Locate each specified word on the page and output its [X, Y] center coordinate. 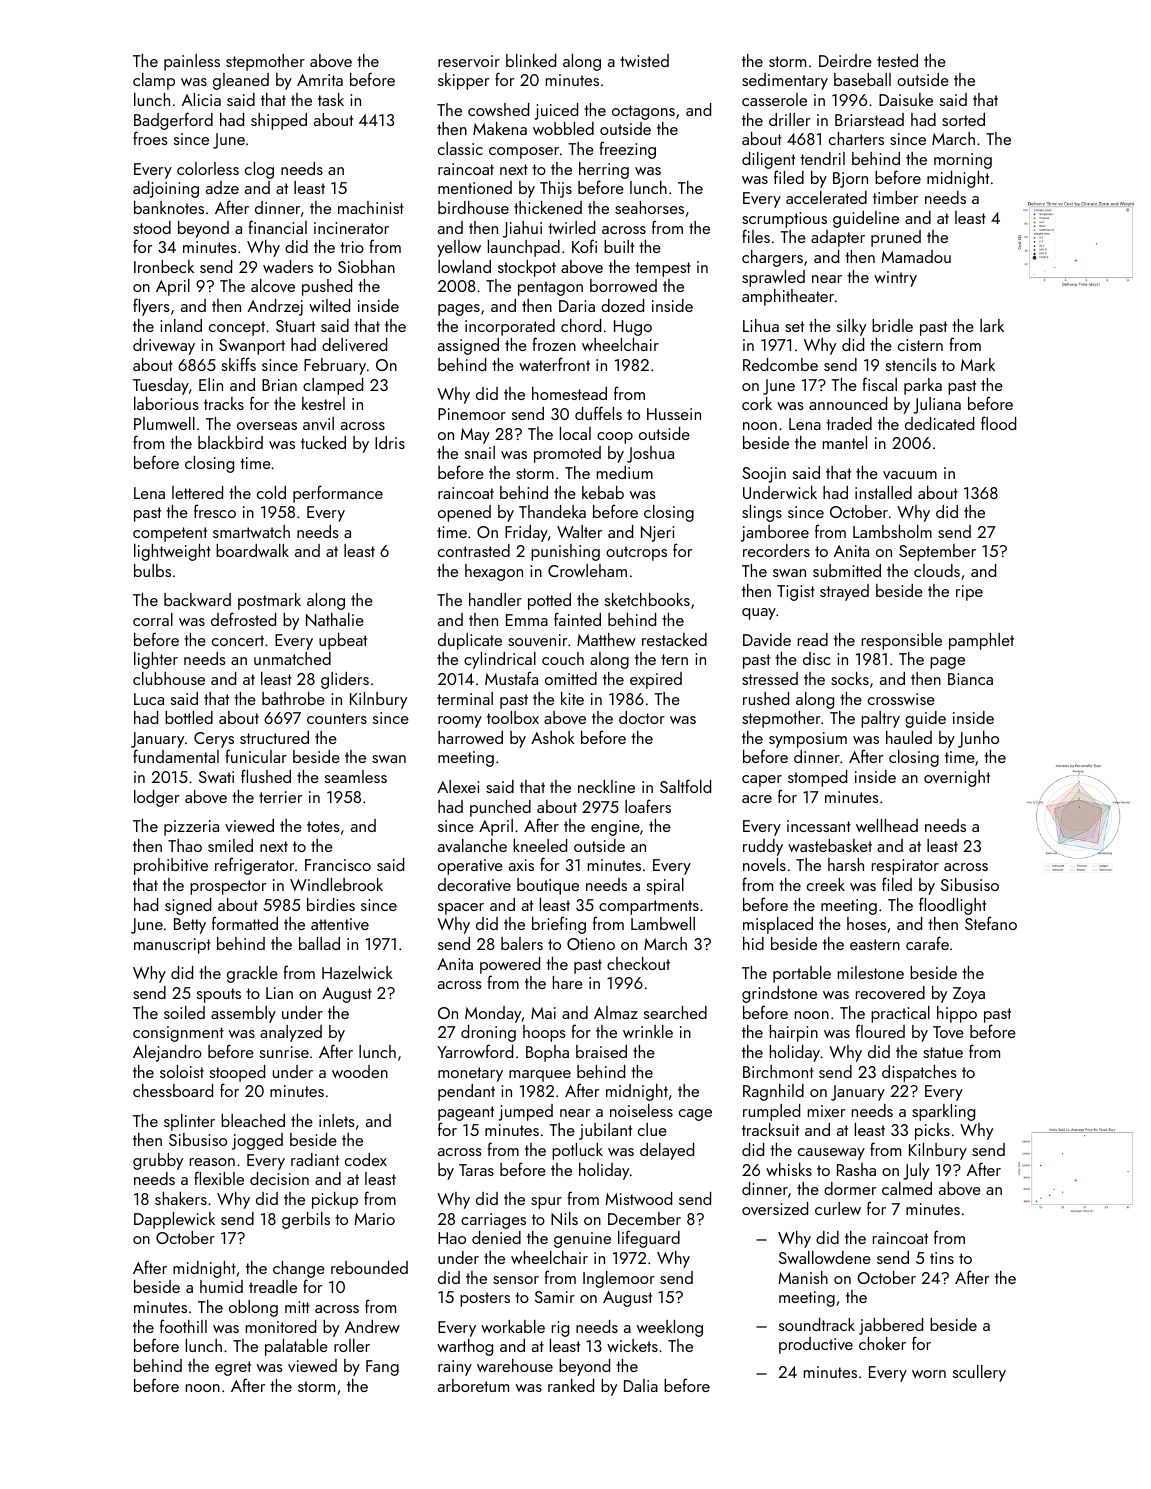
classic [460, 148]
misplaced [778, 925]
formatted [245, 923]
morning [963, 161]
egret [233, 1368]
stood [152, 227]
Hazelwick [357, 972]
